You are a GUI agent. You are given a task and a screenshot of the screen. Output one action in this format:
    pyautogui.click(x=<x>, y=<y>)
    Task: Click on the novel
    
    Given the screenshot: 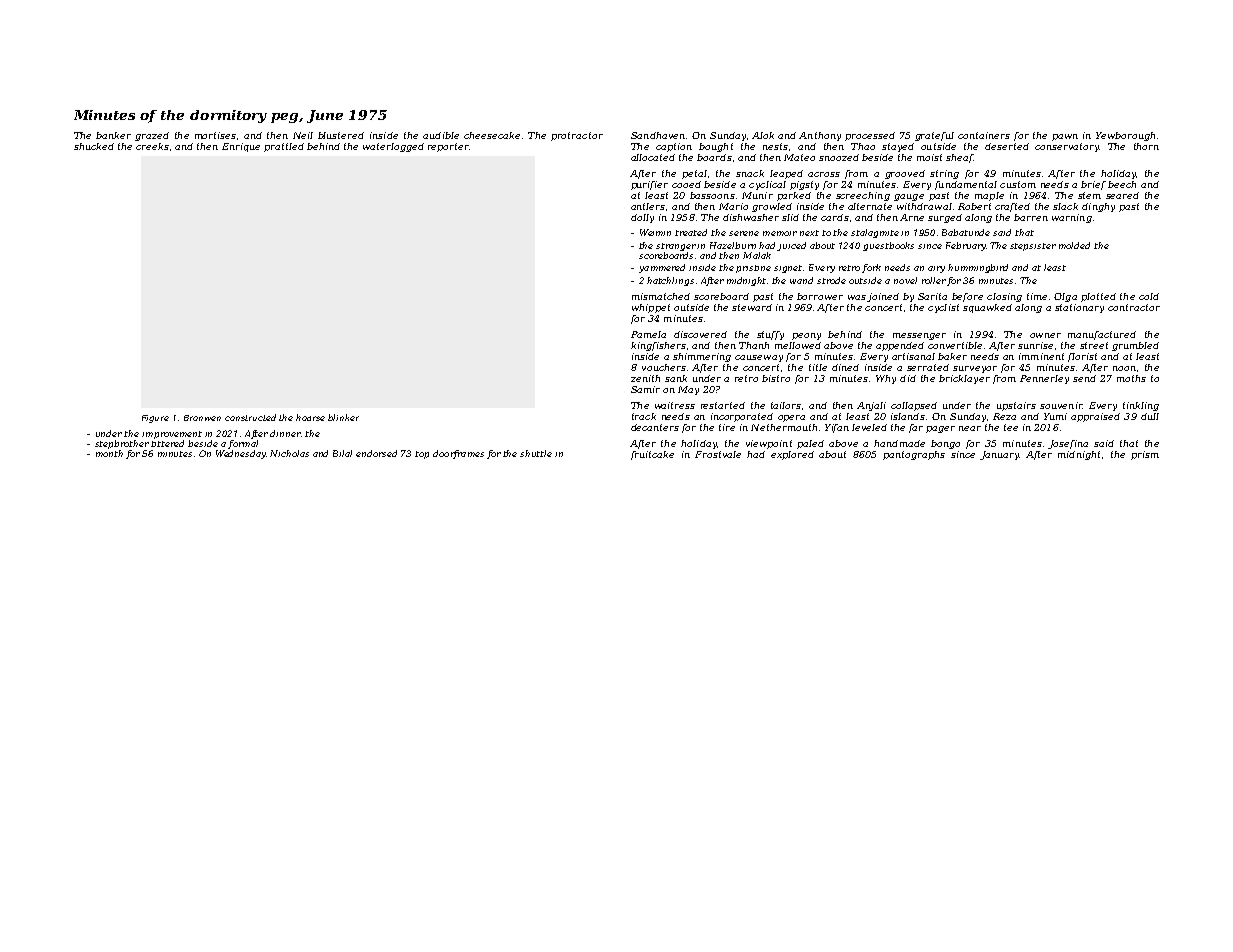 What is the action you would take?
    pyautogui.click(x=905, y=280)
